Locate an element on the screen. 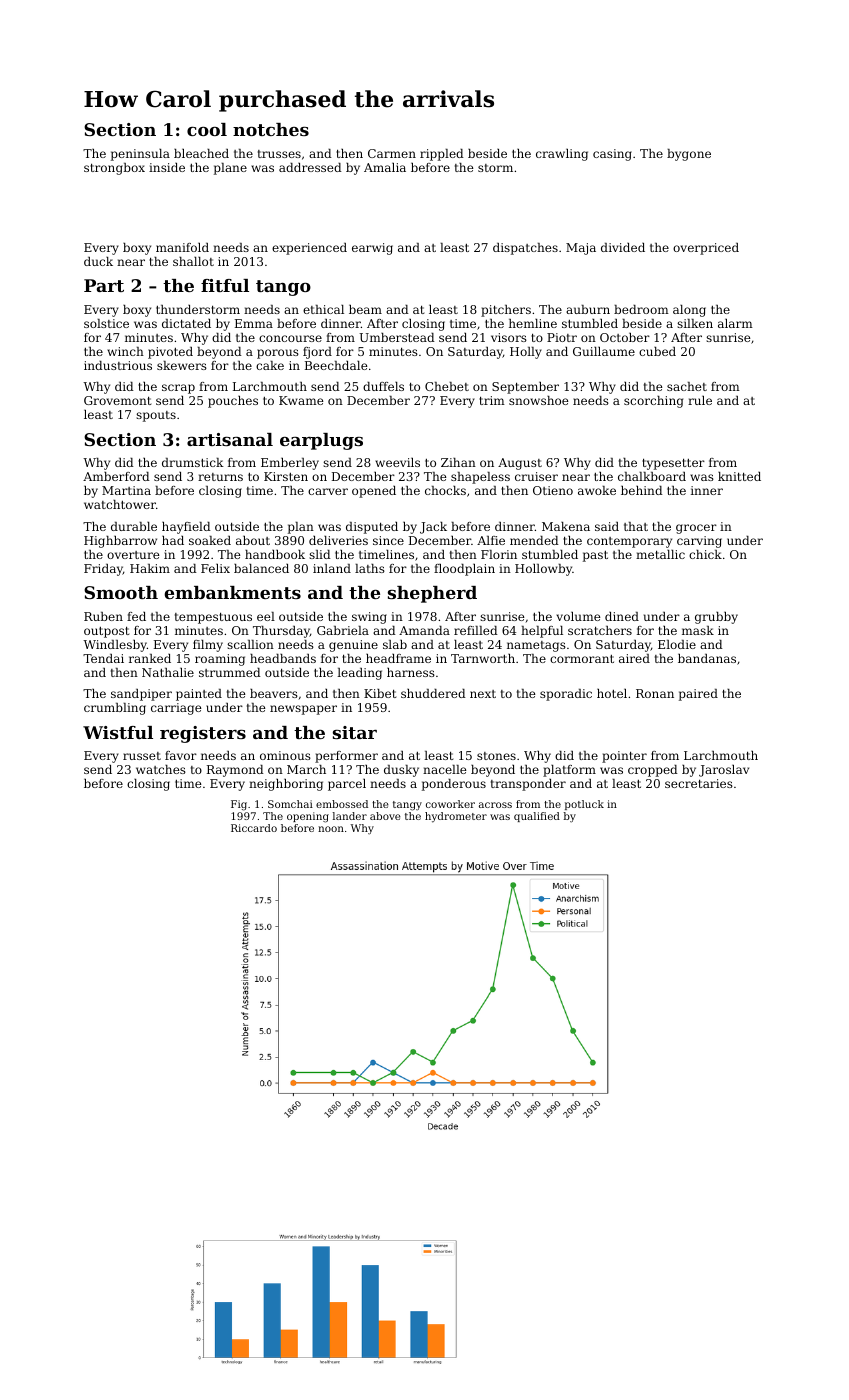  Maja is located at coordinates (581, 249).
